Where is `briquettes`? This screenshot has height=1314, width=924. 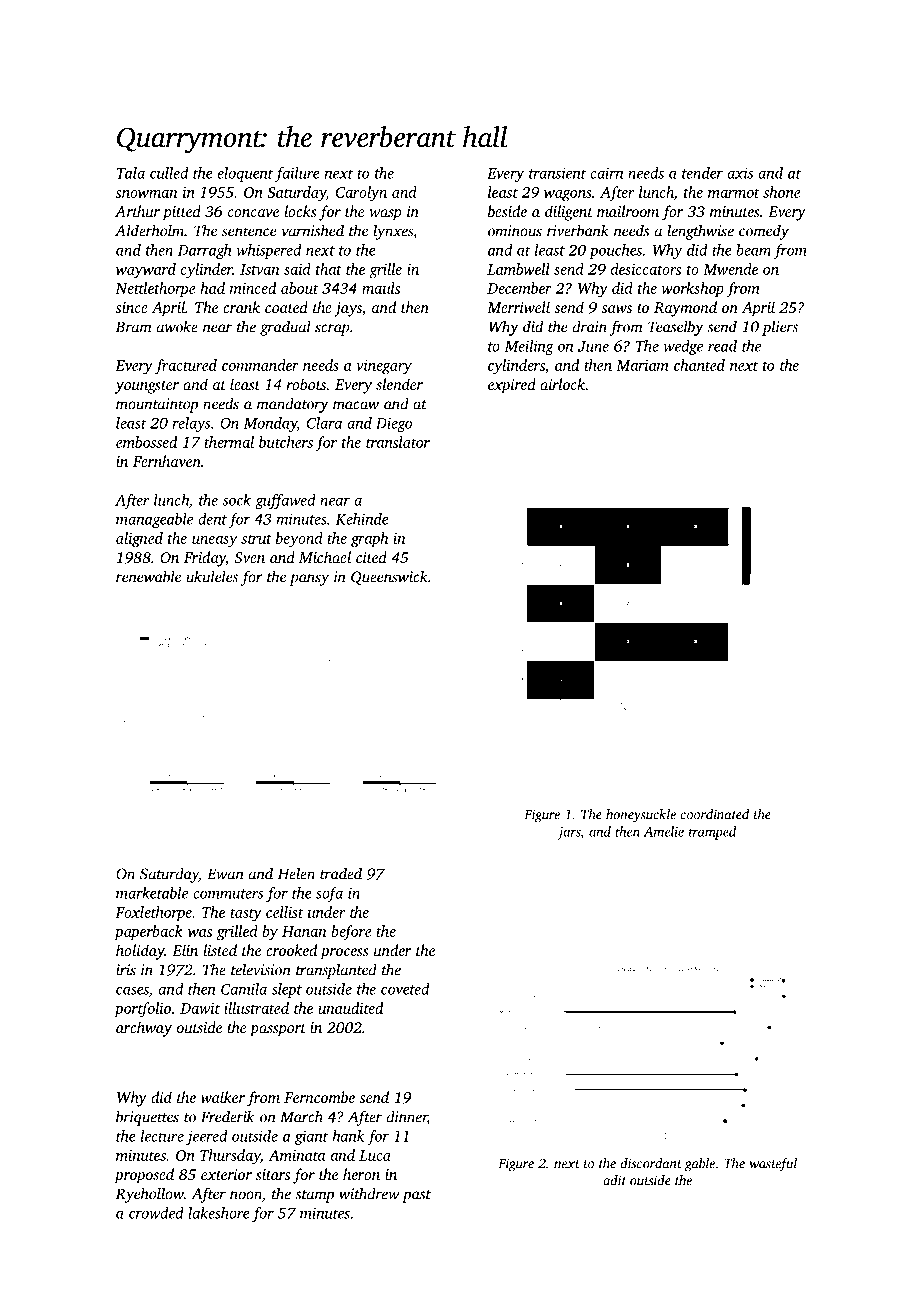 briquettes is located at coordinates (147, 1118).
